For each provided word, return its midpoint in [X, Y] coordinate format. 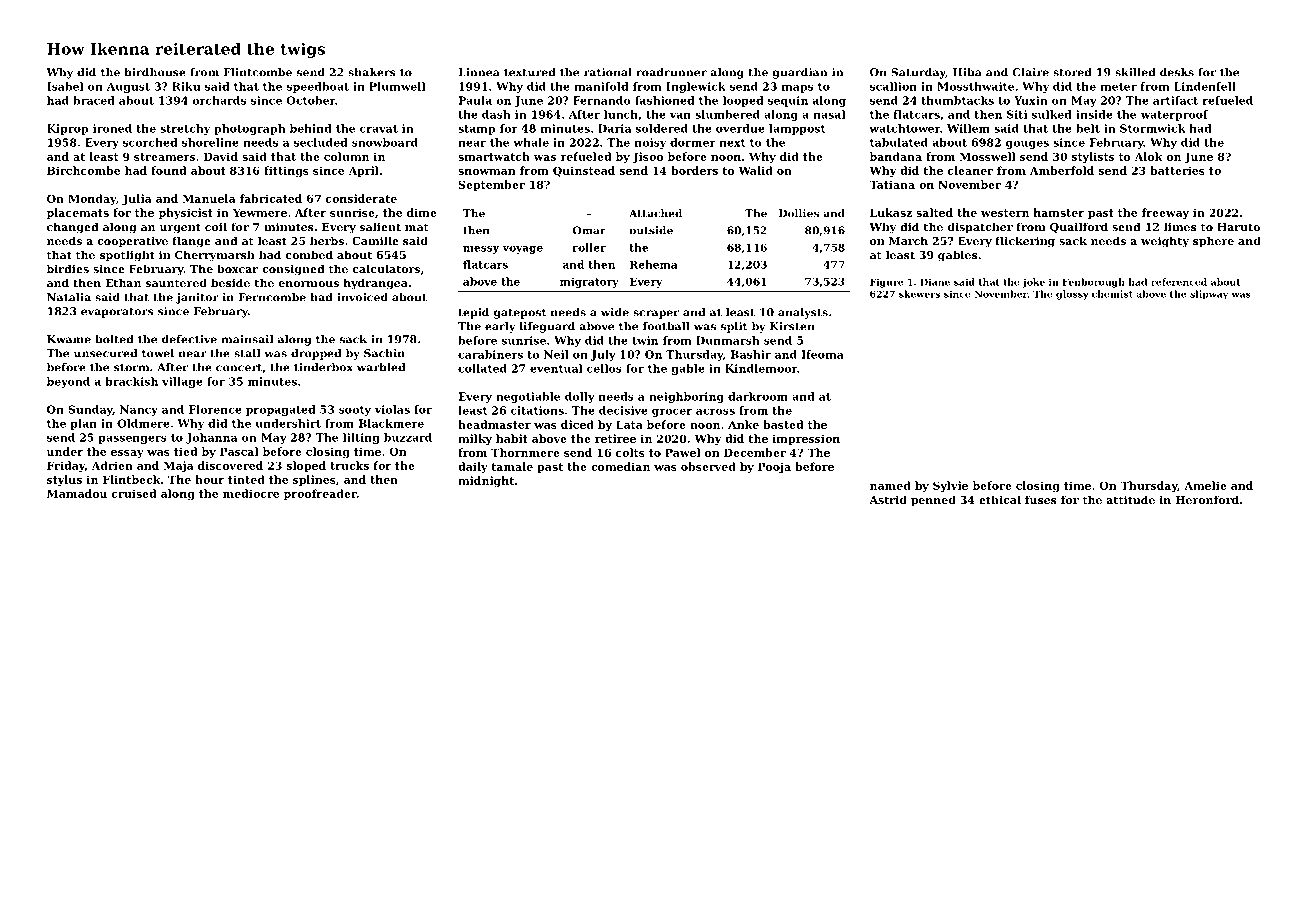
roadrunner [671, 72]
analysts [803, 313]
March [908, 240]
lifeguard [547, 327]
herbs [327, 240]
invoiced [362, 297]
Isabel [65, 86]
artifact [1175, 100]
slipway [1209, 295]
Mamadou [77, 493]
